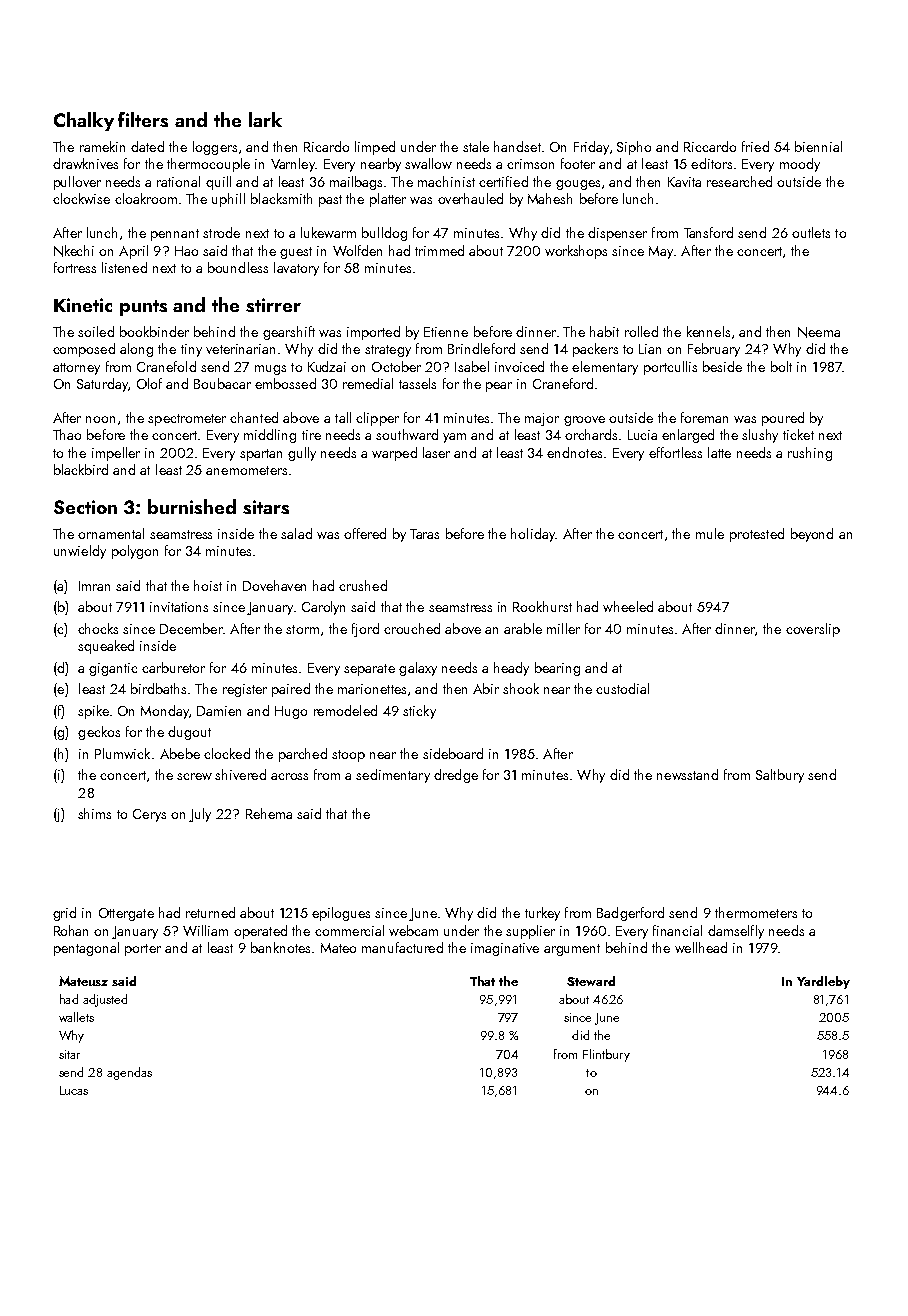 The image size is (908, 1316). I want to click on thermometers, so click(756, 912).
